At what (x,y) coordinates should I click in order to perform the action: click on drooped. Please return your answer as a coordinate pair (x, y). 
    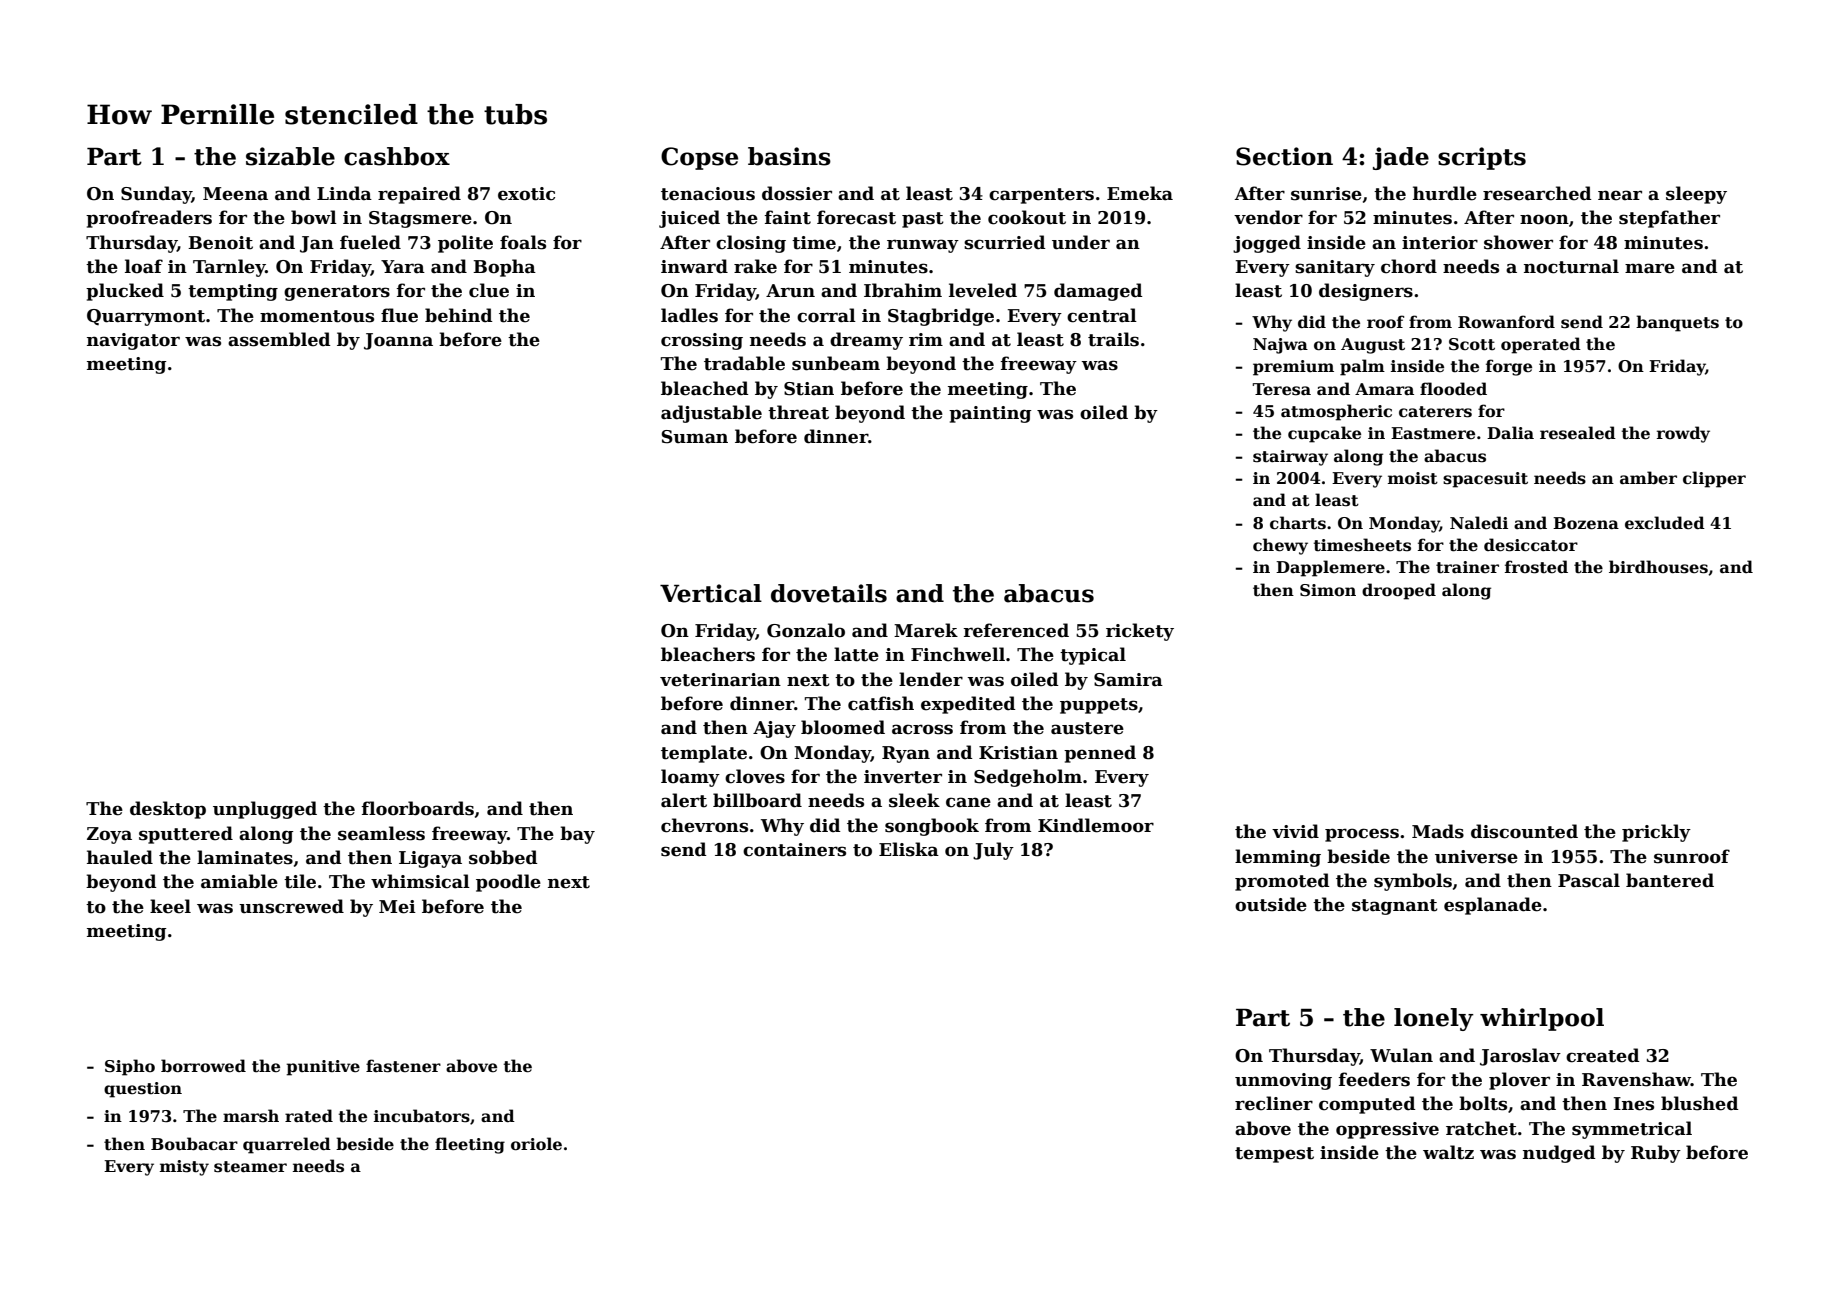
    Looking at the image, I should click on (1399, 591).
